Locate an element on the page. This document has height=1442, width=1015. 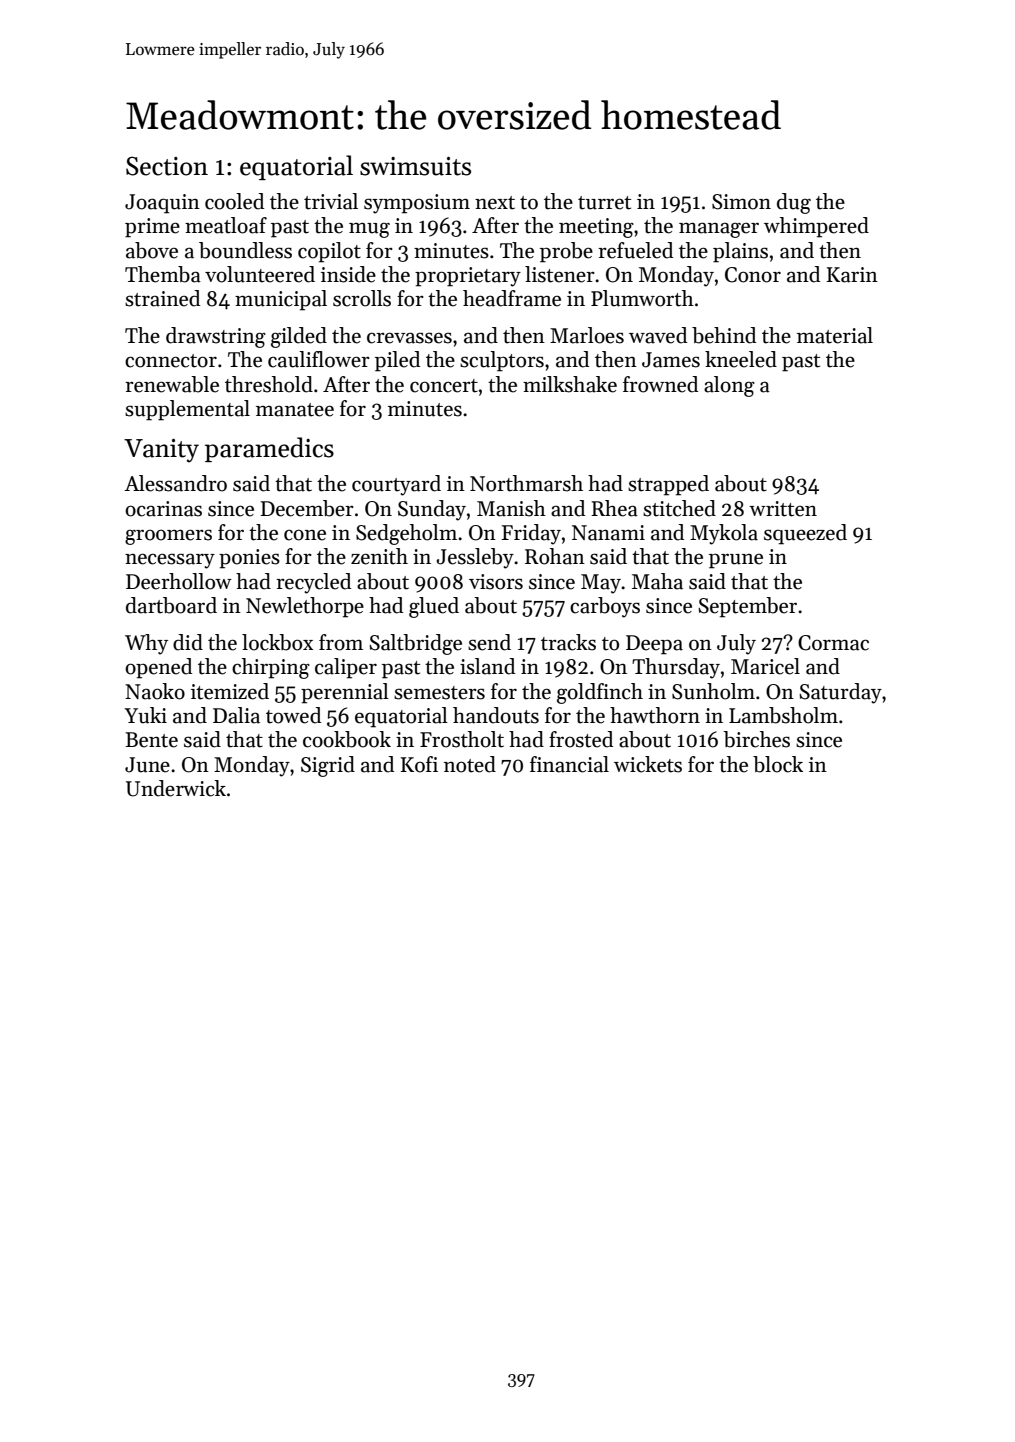
plains is located at coordinates (740, 252).
